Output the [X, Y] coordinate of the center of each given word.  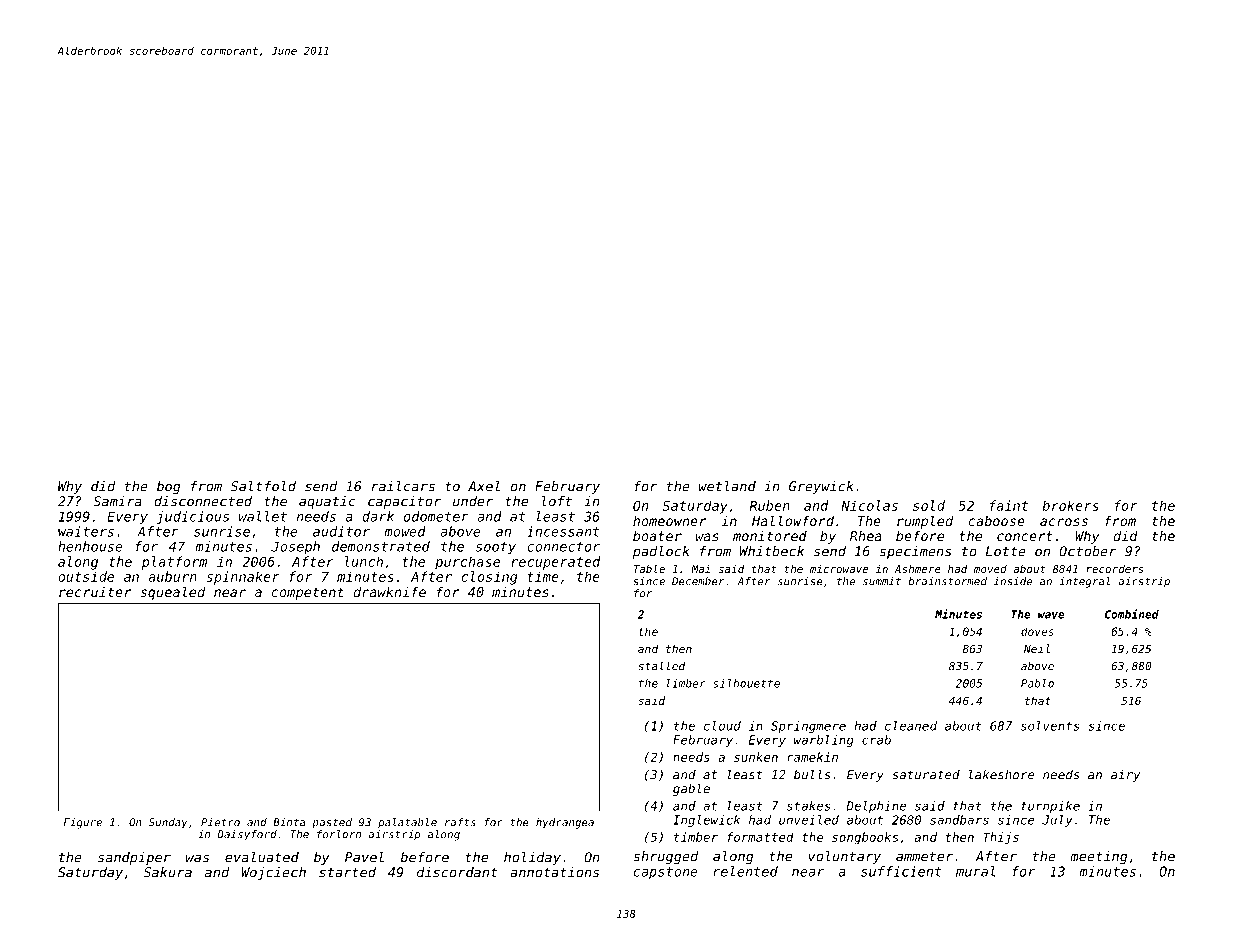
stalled [661, 666]
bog [168, 487]
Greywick [821, 487]
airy [1125, 776]
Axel [484, 486]
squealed [172, 593]
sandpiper [134, 858]
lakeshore [1002, 774]
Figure [83, 823]
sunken [756, 757]
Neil [1037, 648]
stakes [808, 806]
